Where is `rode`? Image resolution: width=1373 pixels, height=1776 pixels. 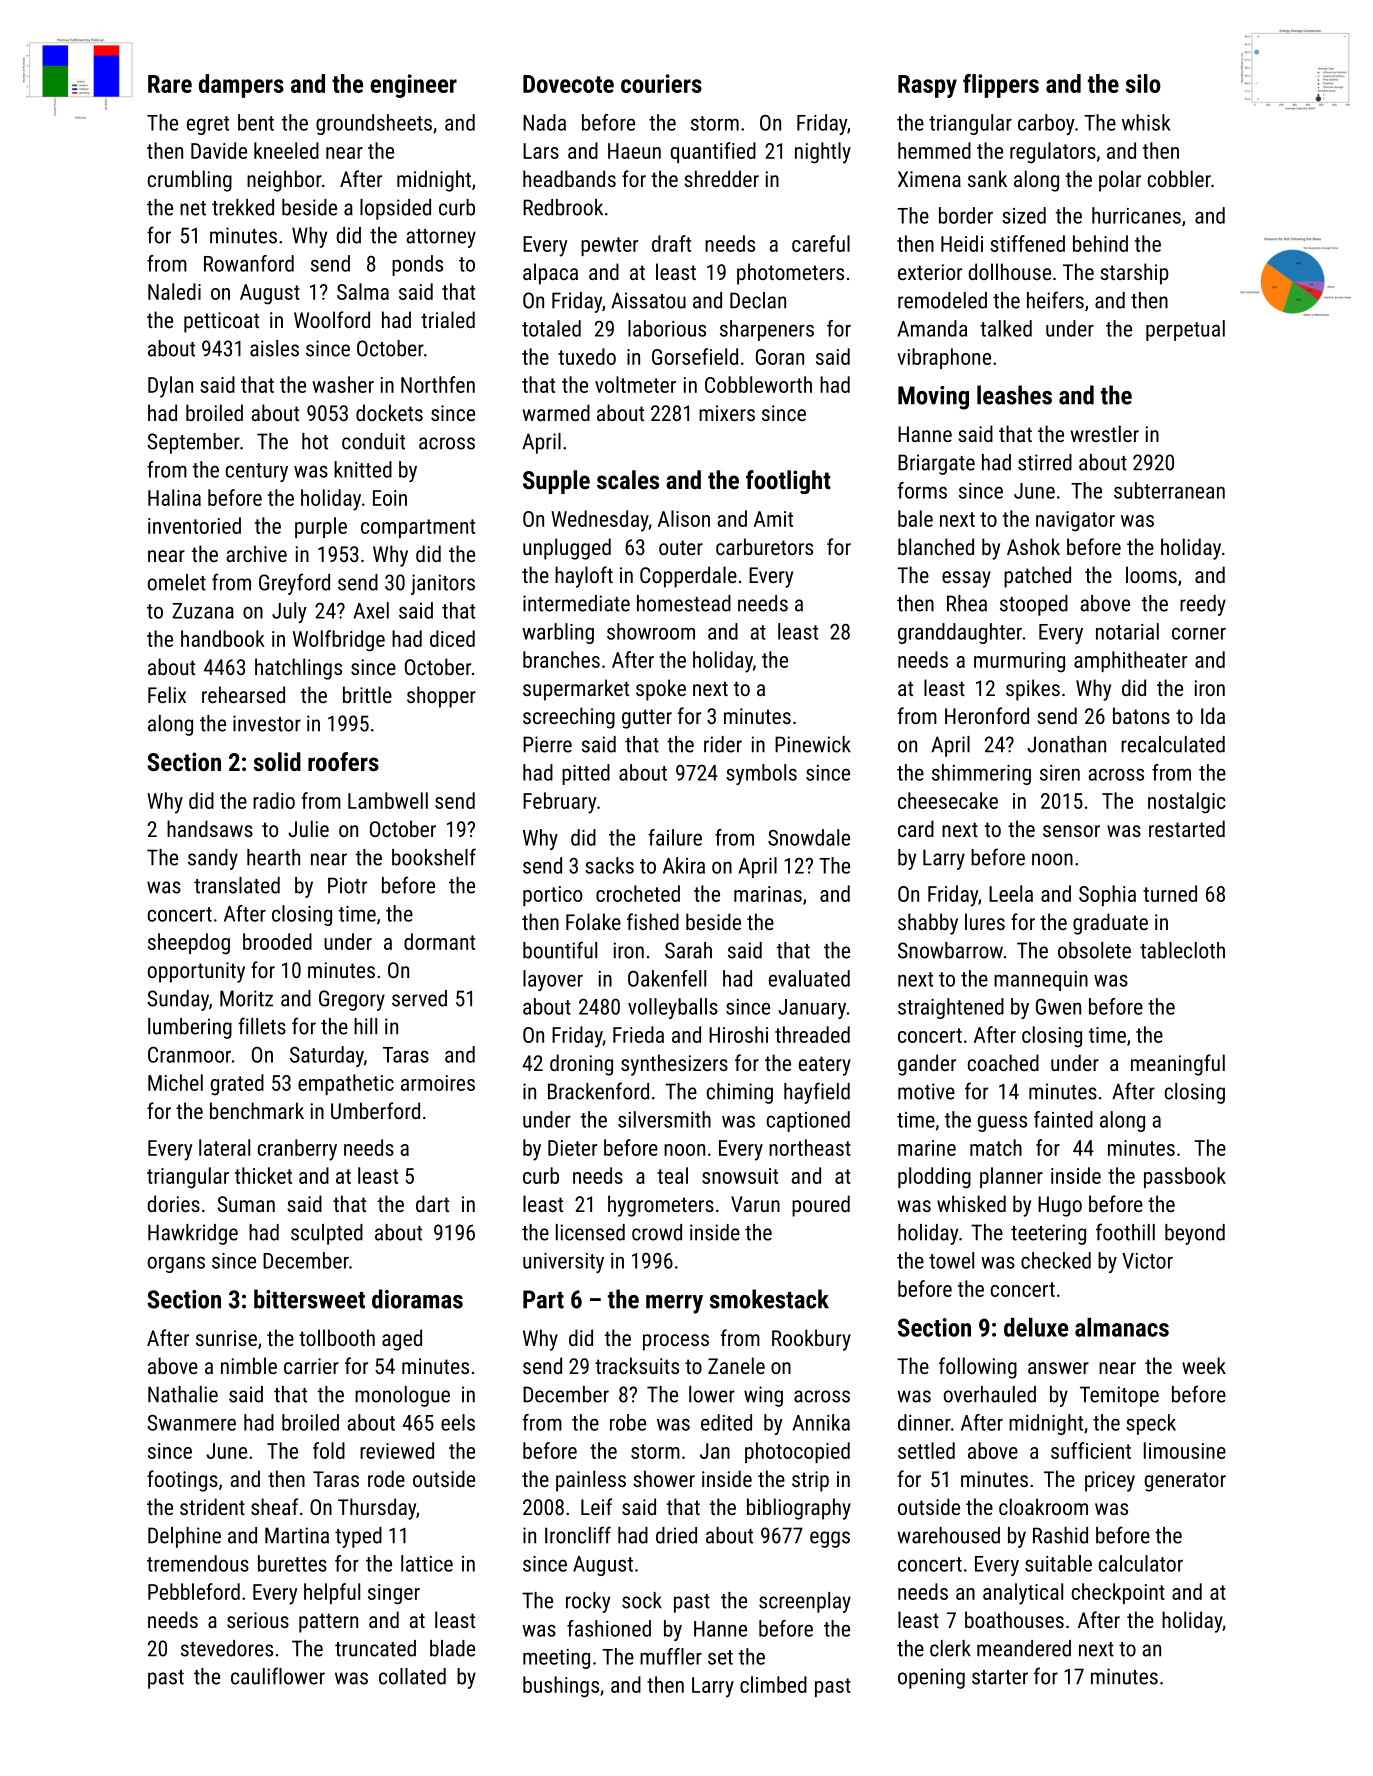 rode is located at coordinates (386, 1478).
